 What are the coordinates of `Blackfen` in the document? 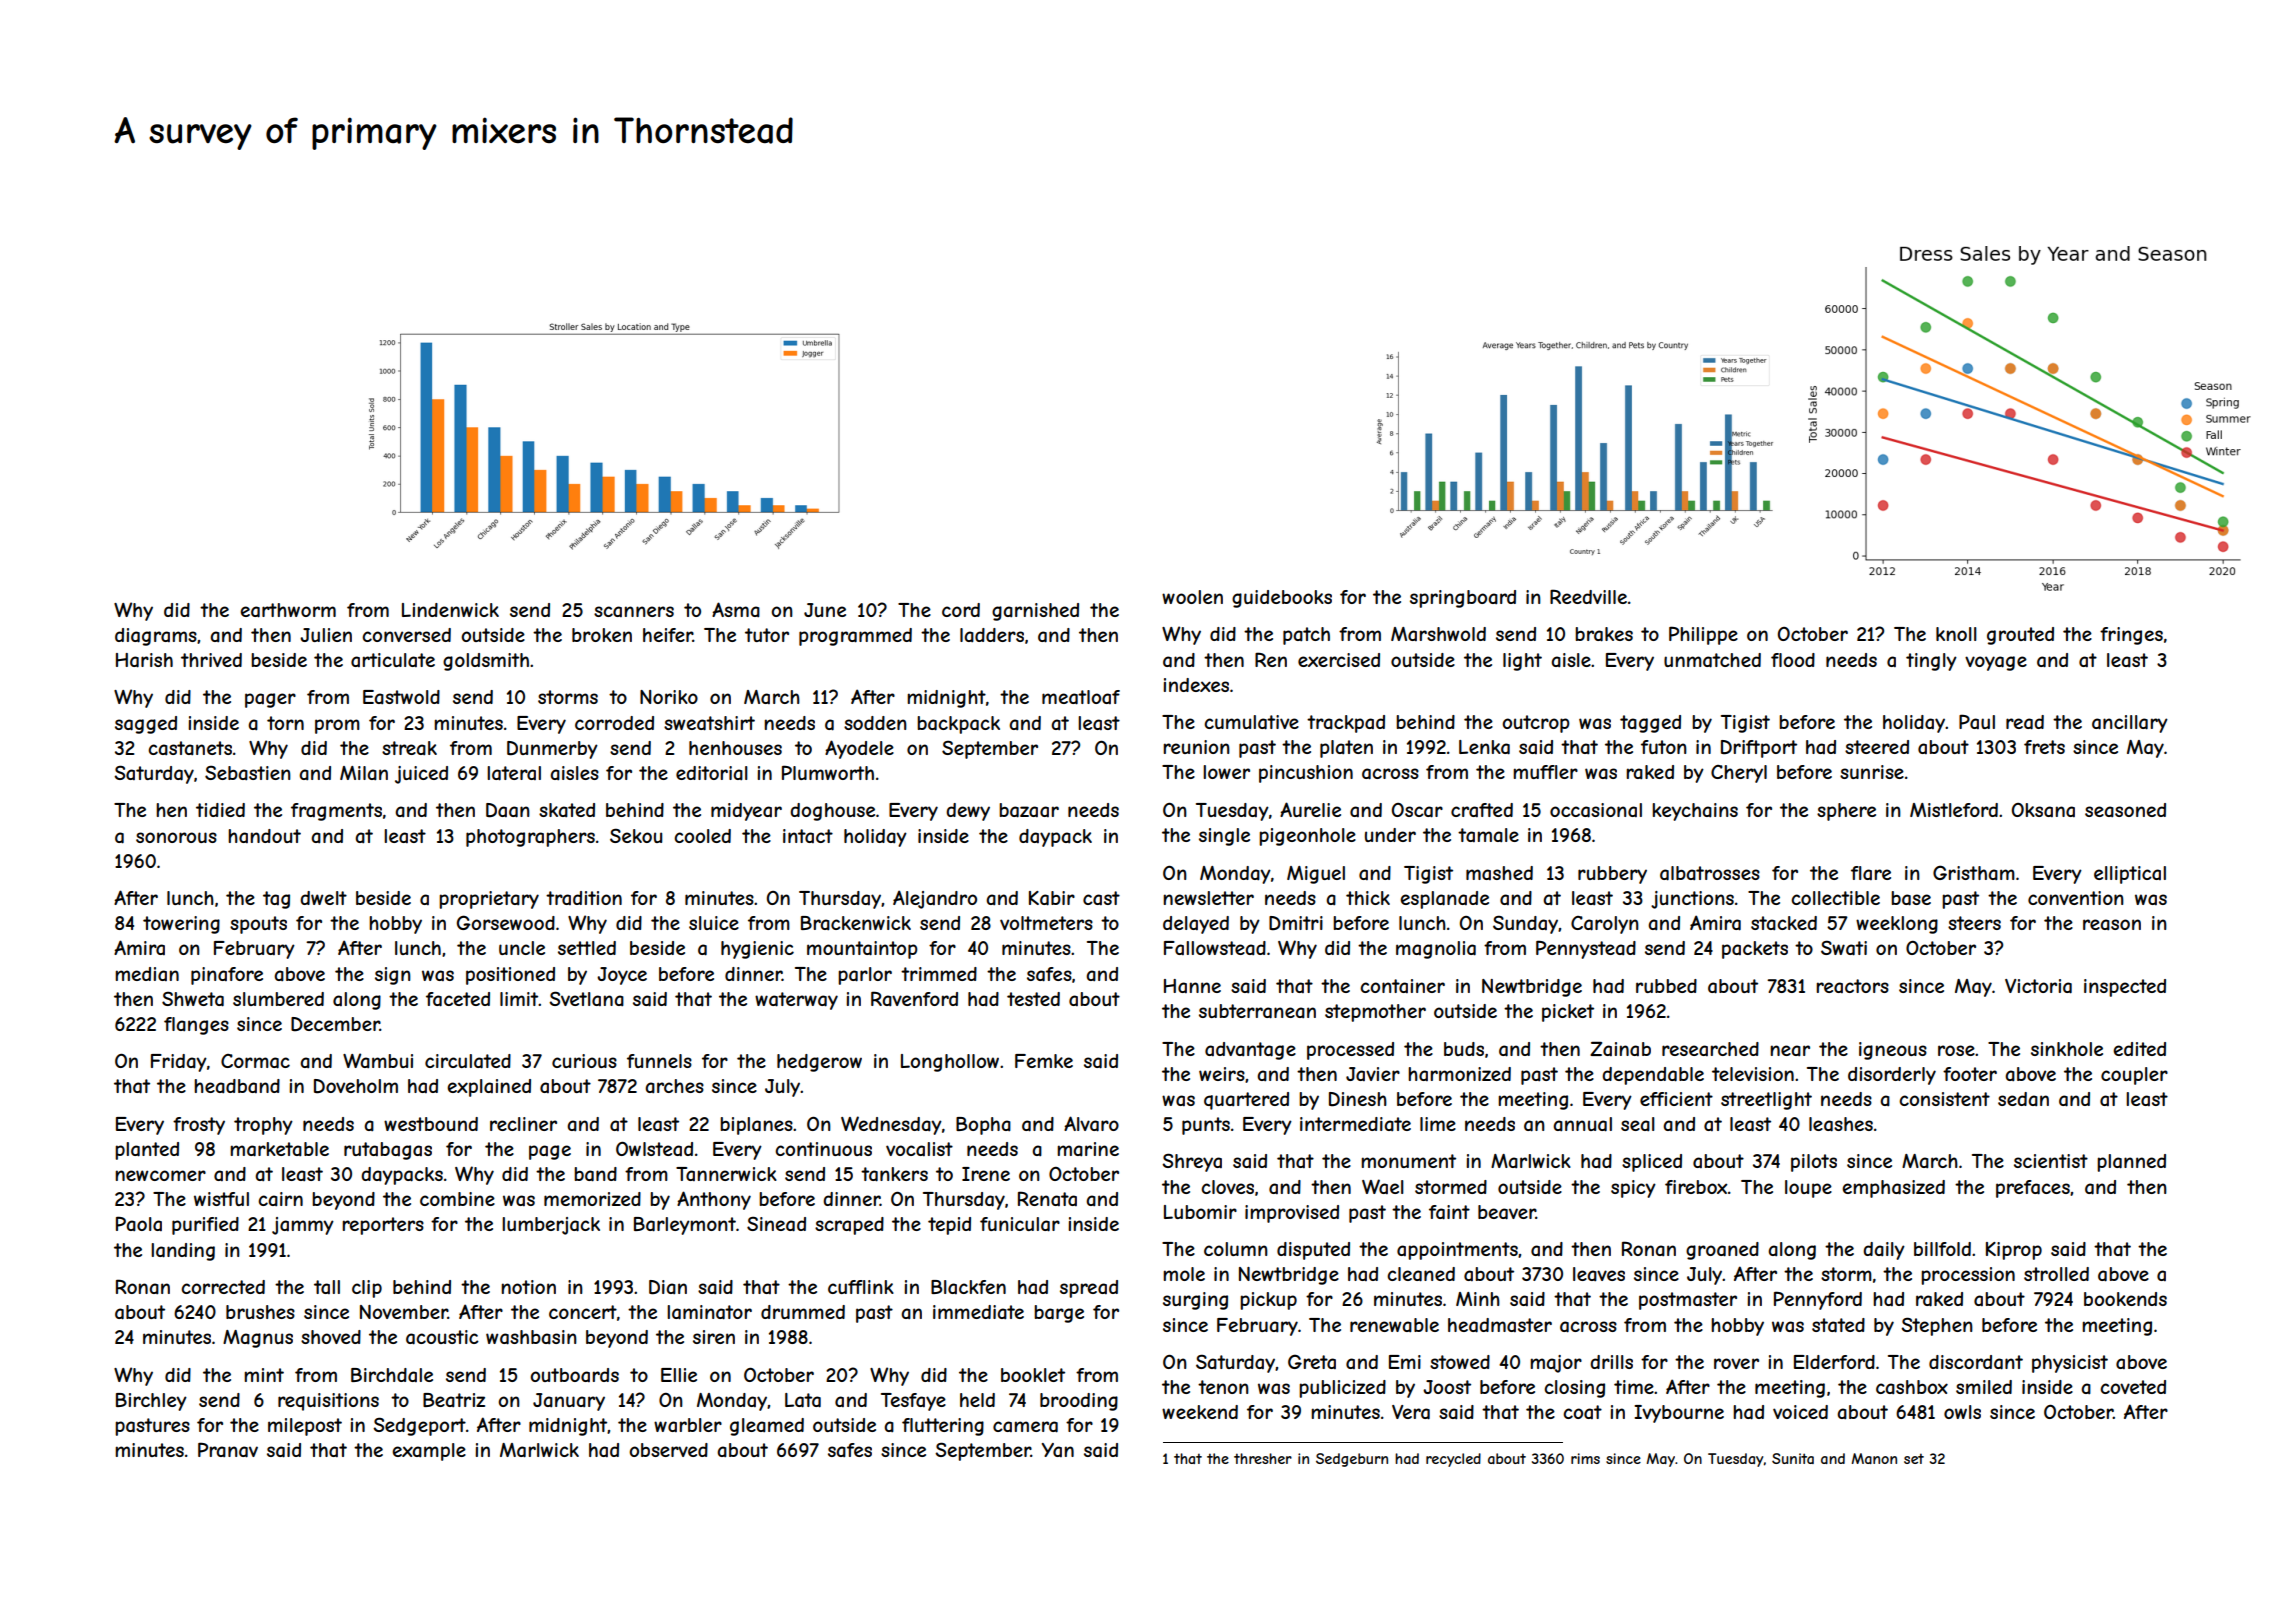 It's located at (968, 1287).
